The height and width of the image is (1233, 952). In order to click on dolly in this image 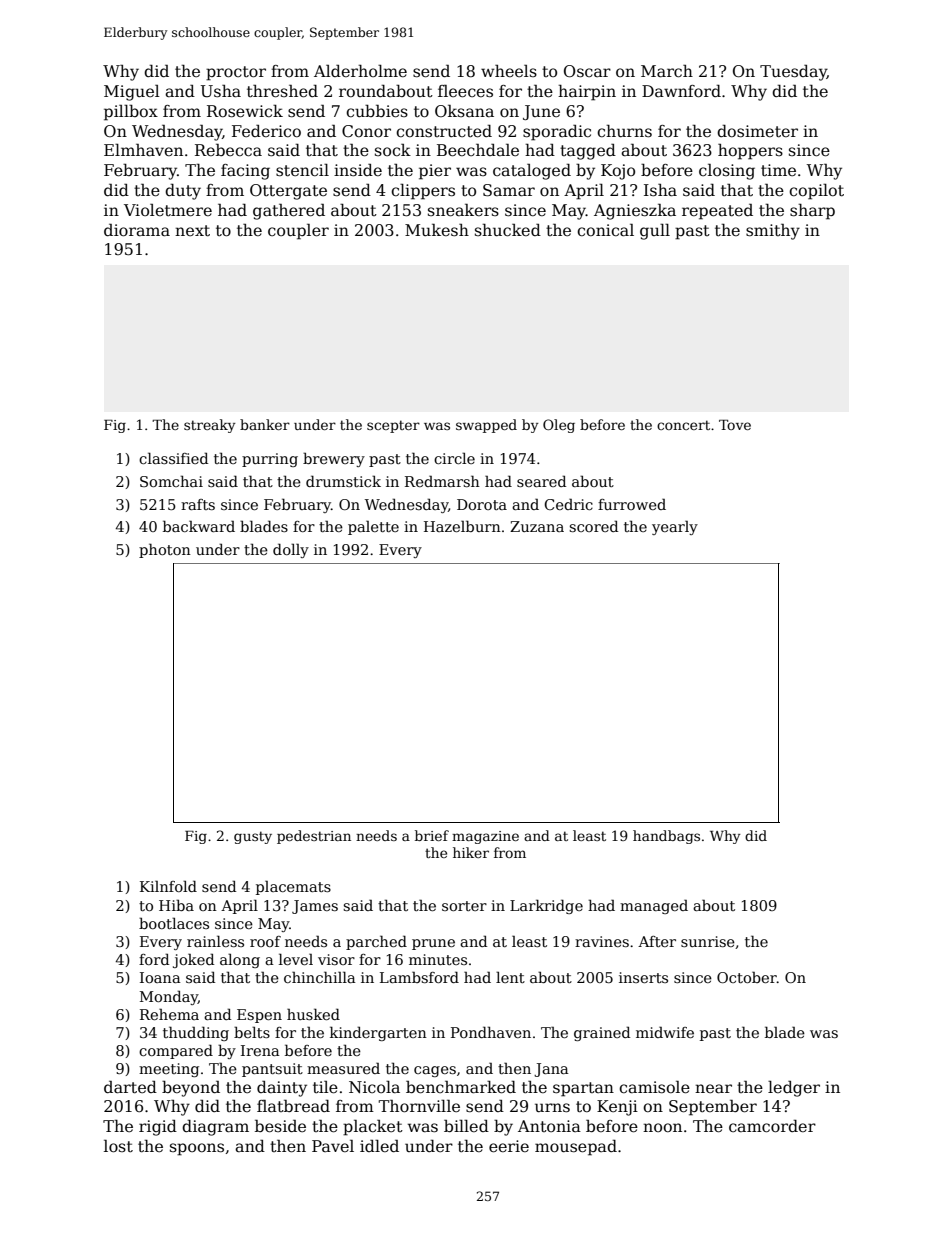, I will do `click(291, 550)`.
